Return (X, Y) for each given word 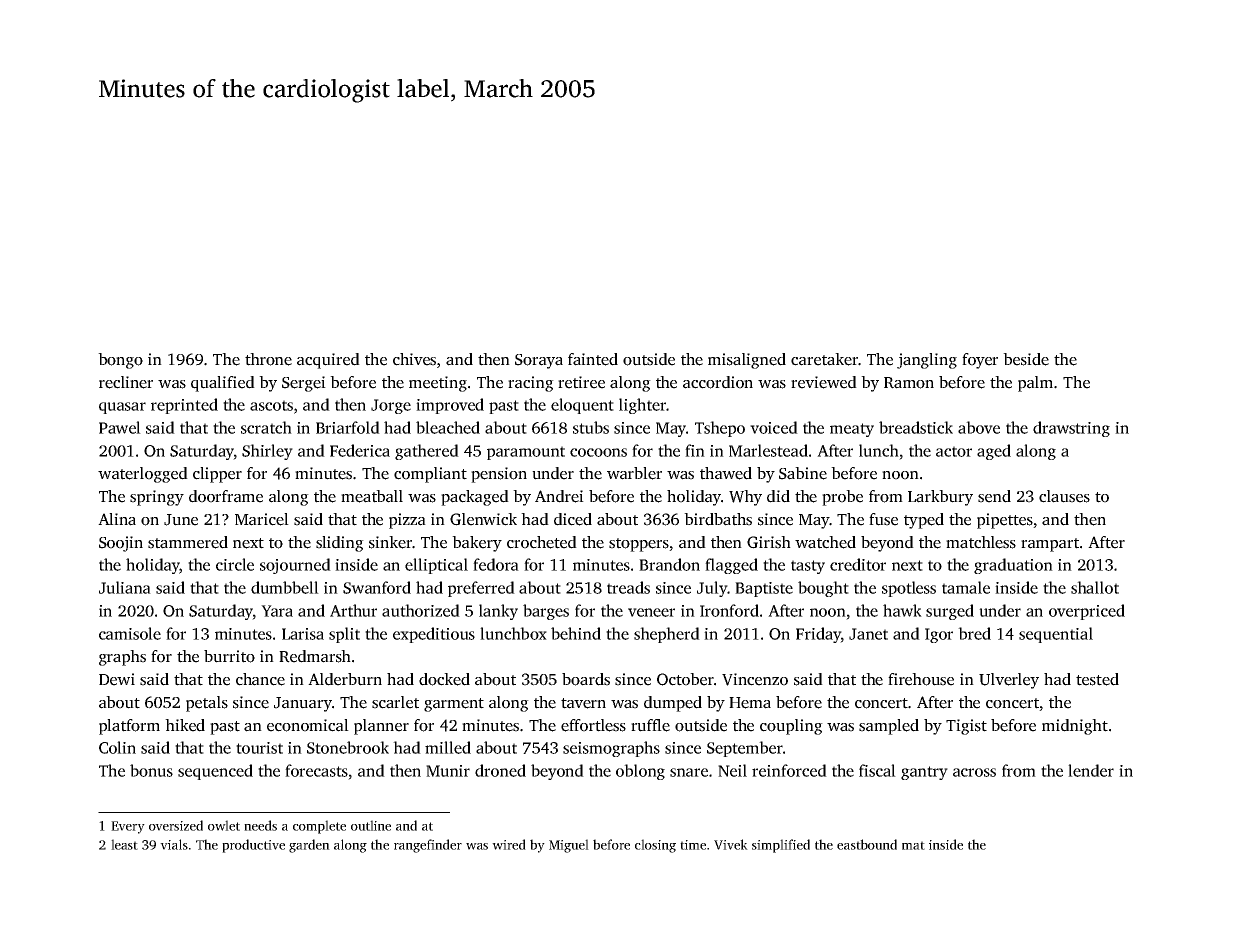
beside (1026, 359)
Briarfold (348, 427)
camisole (130, 633)
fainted (593, 359)
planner (381, 727)
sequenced (215, 772)
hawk (902, 610)
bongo (120, 361)
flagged (731, 566)
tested (1097, 679)
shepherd (667, 635)
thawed (726, 473)
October (685, 679)
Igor (939, 635)
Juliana (125, 587)
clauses (1064, 496)
